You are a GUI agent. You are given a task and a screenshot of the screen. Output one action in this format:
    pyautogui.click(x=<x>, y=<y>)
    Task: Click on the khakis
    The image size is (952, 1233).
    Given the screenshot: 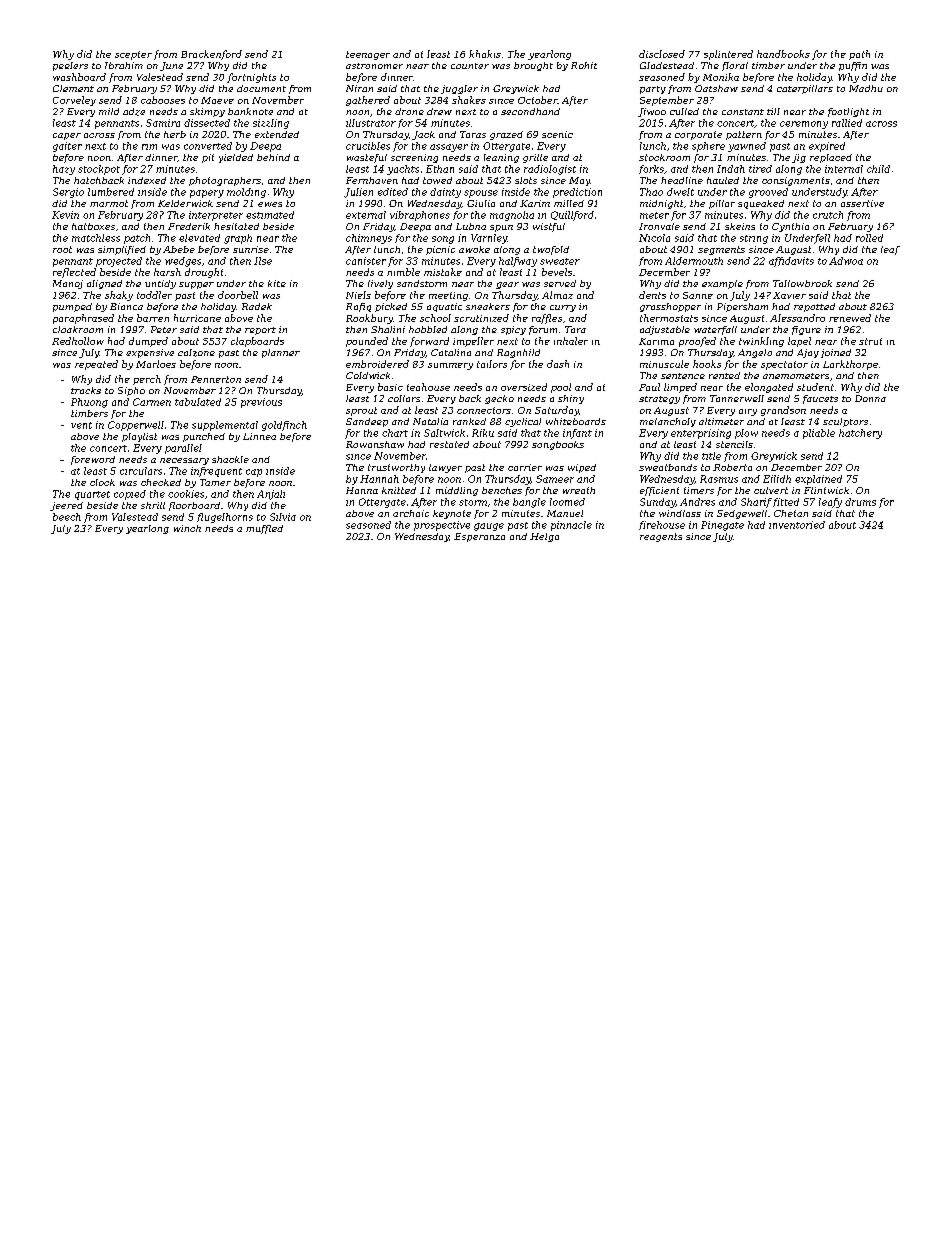 What is the action you would take?
    pyautogui.click(x=485, y=54)
